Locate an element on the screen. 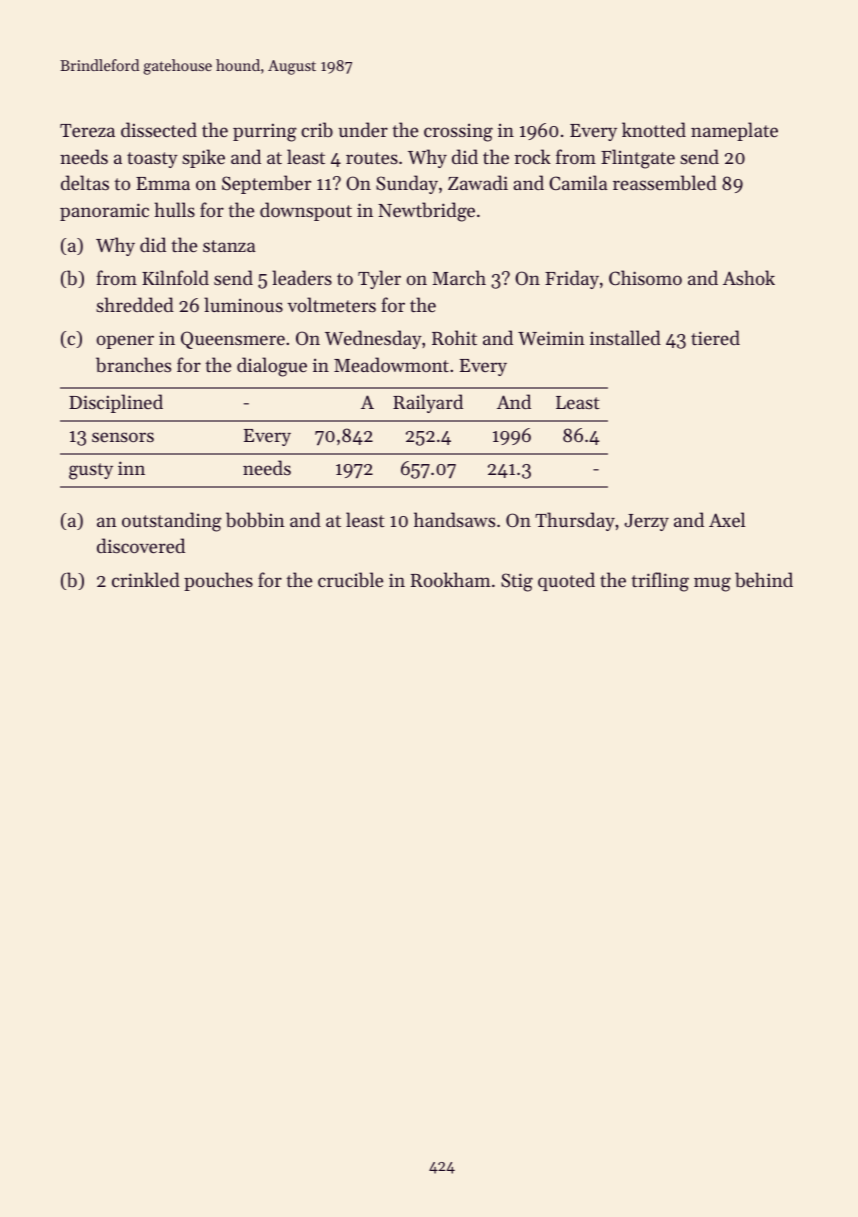 Image resolution: width=858 pixels, height=1217 pixels. outstanding is located at coordinates (172, 522).
